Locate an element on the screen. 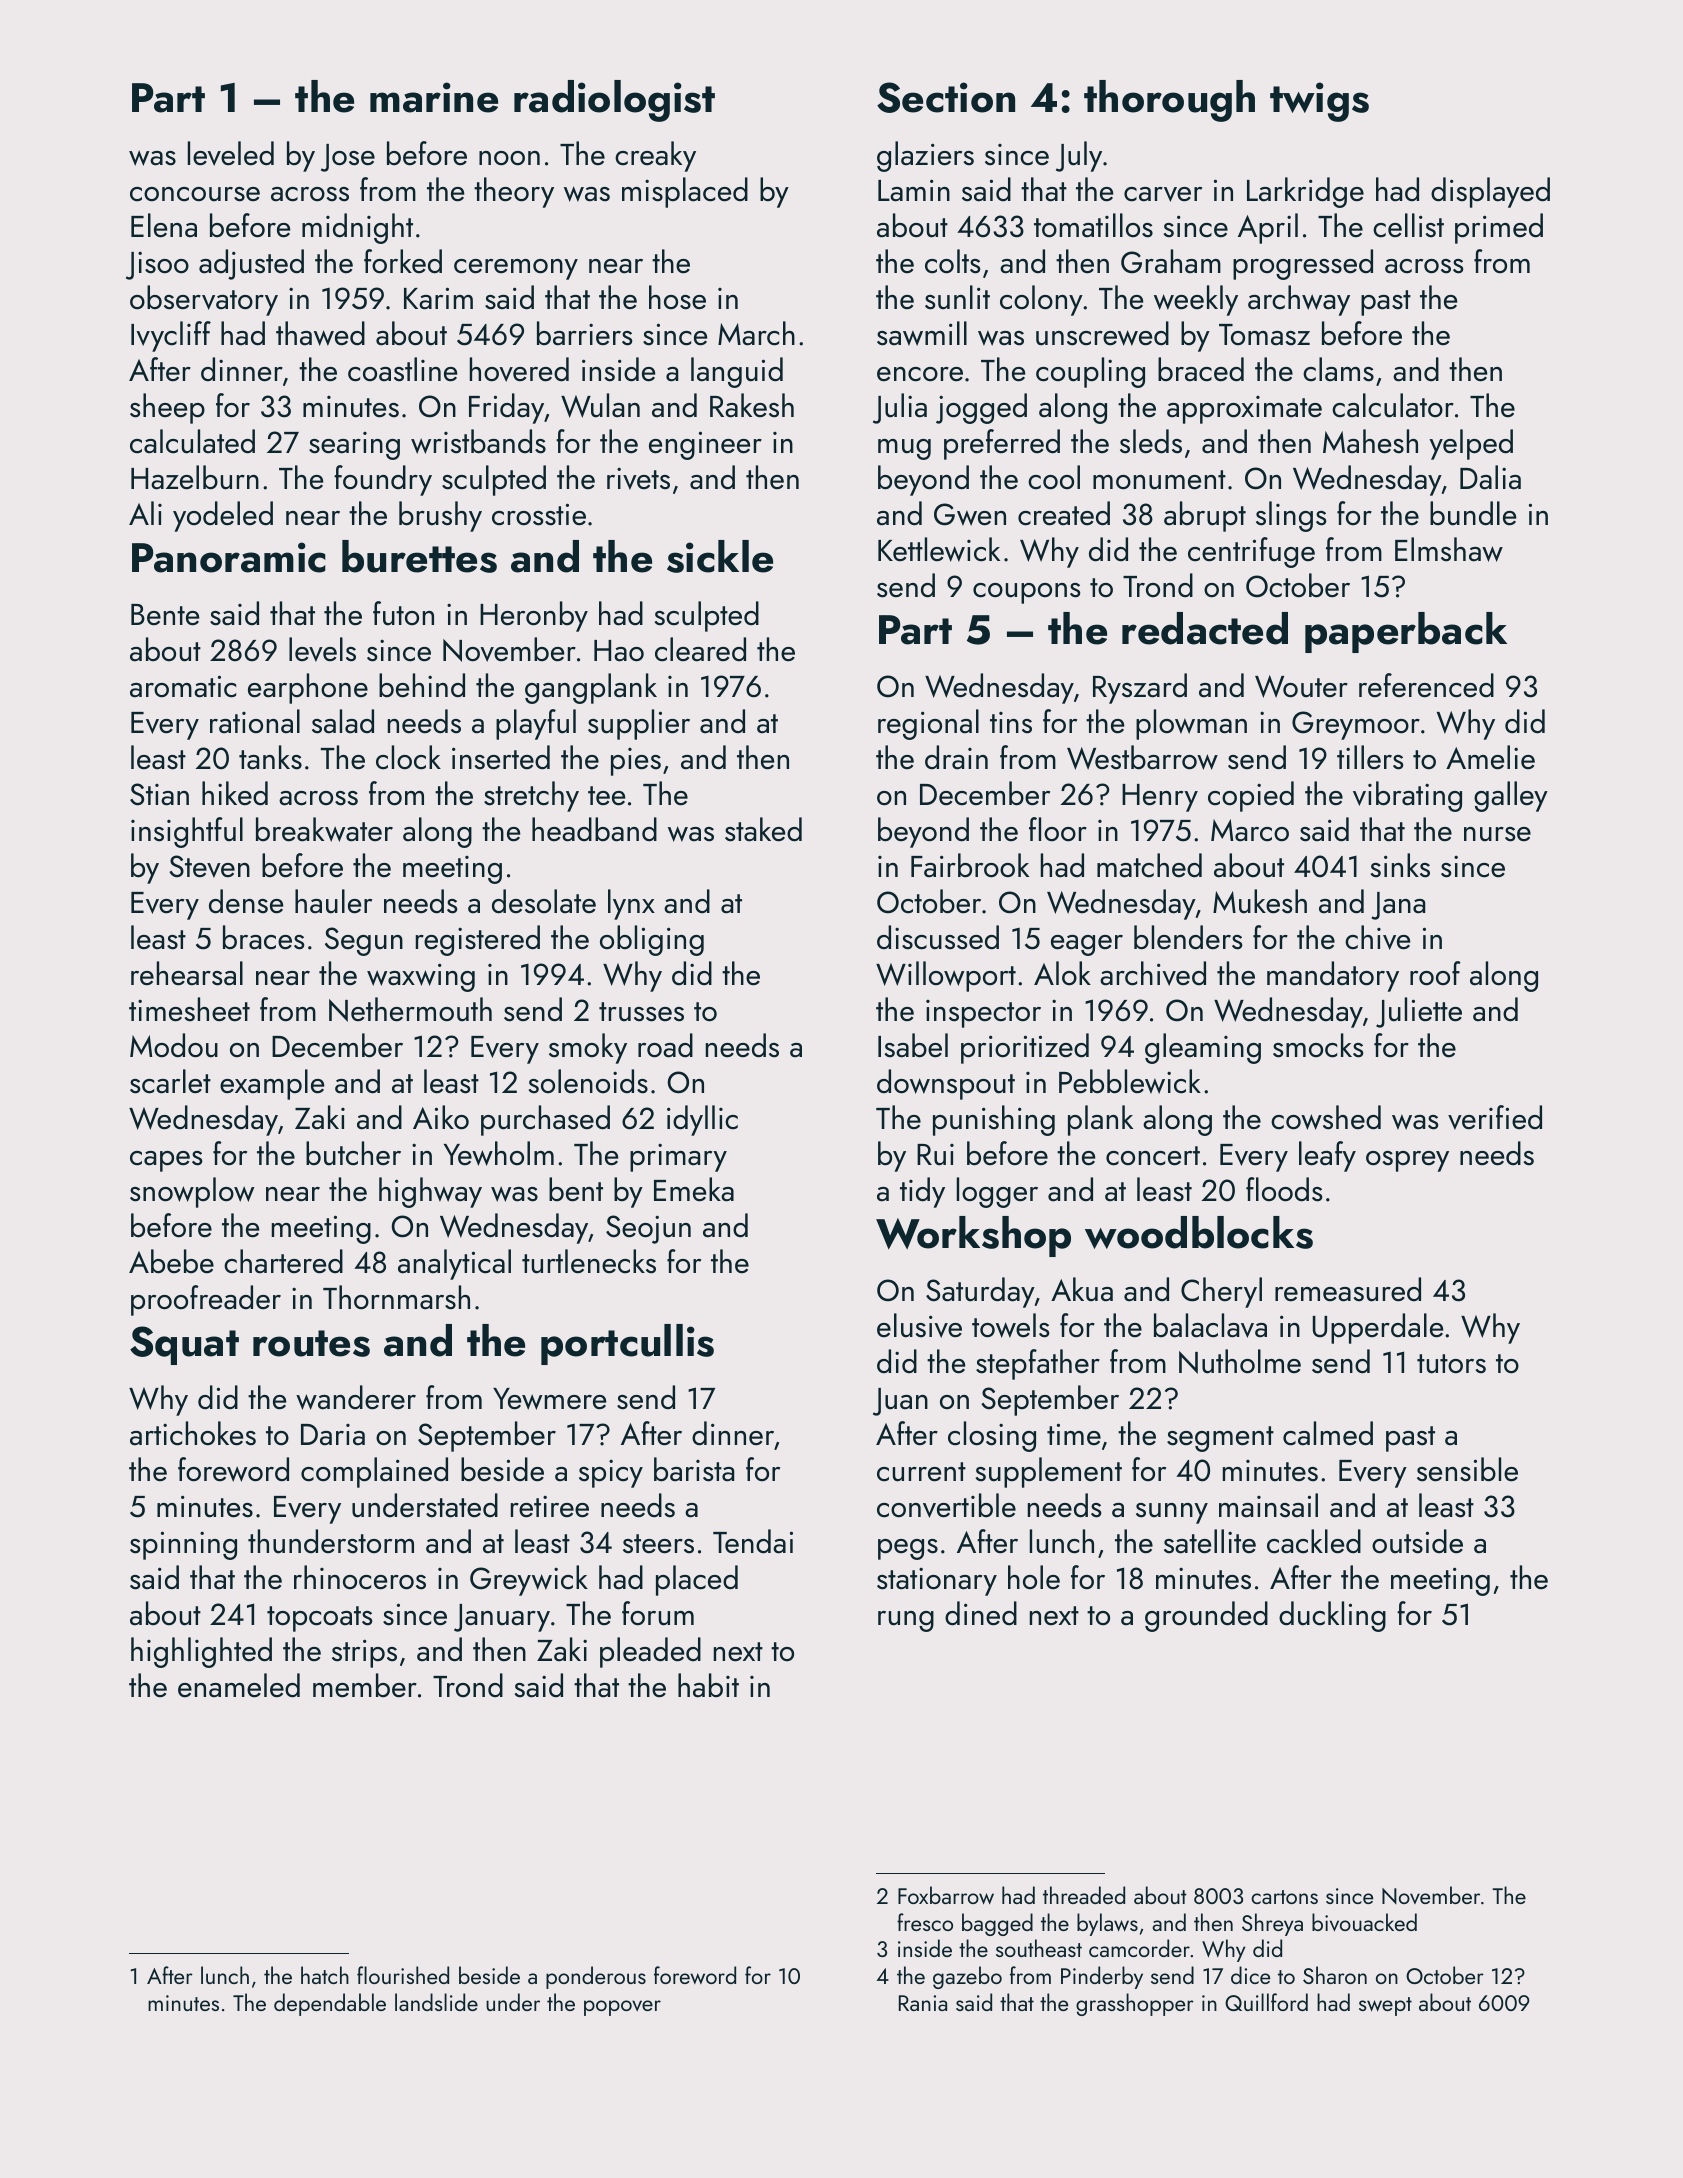  popover is located at coordinates (622, 2008).
